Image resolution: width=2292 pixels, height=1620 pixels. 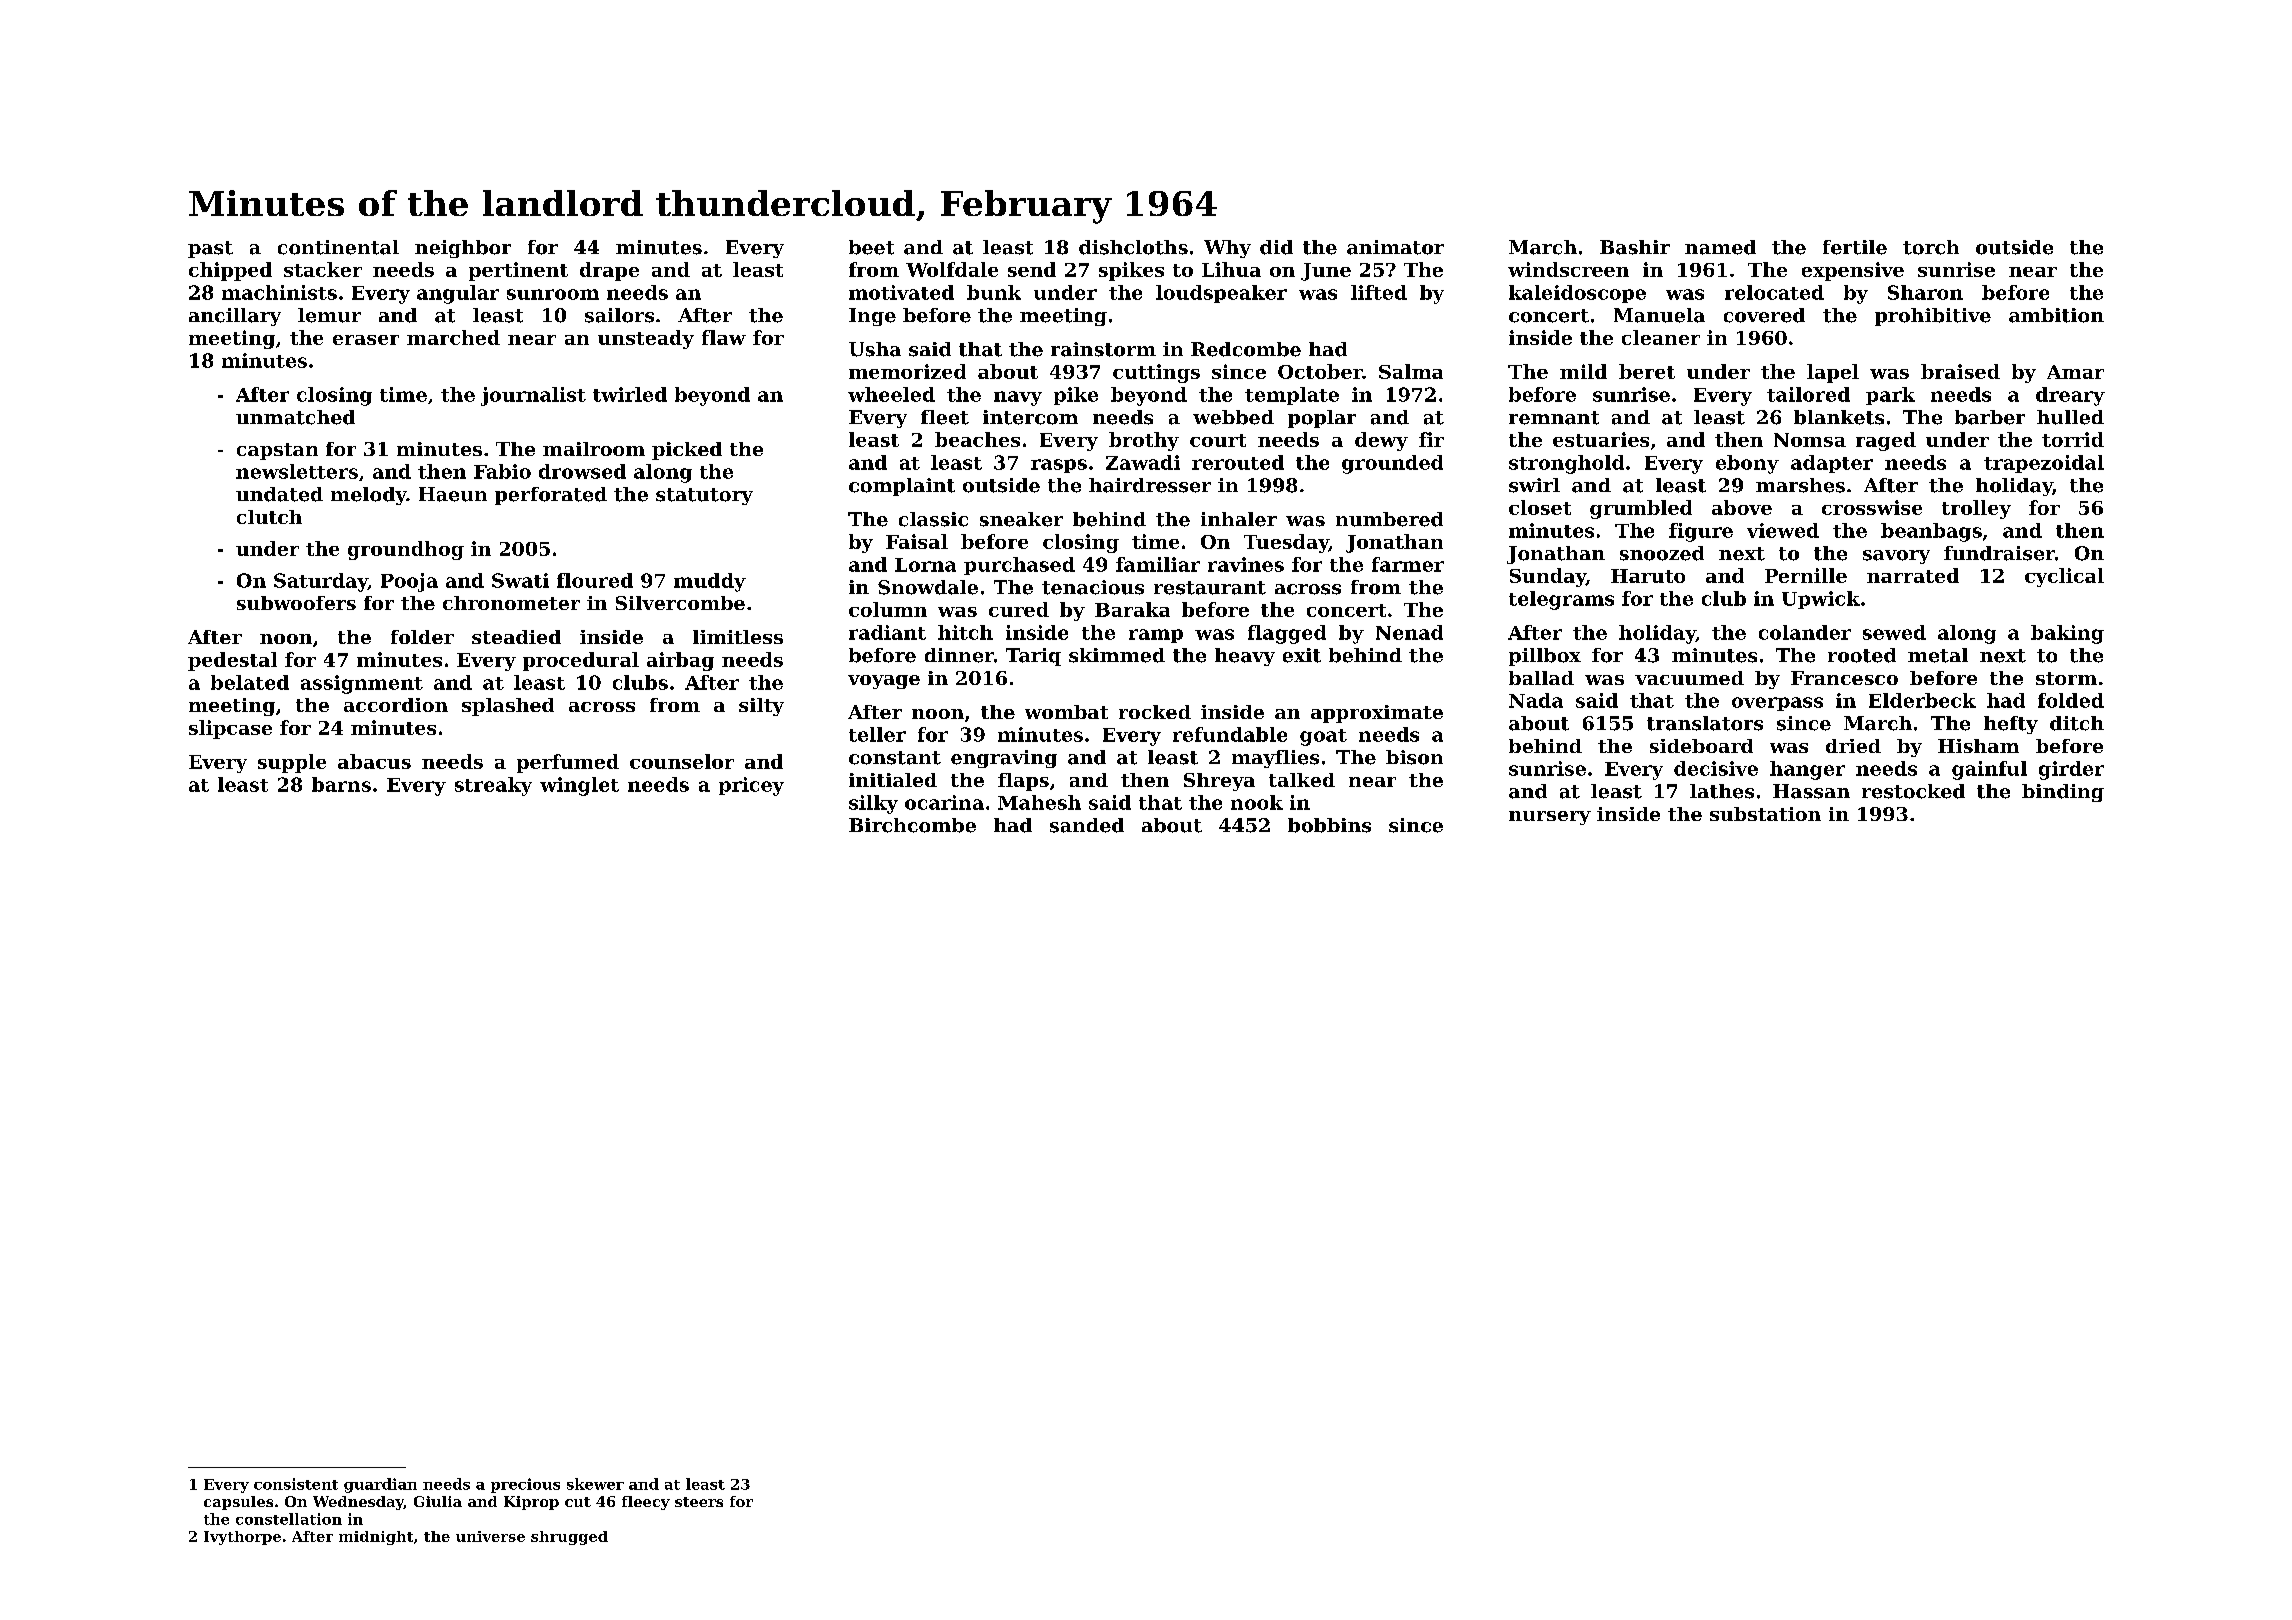 What do you see at coordinates (595, 1484) in the screenshot?
I see `skewer` at bounding box center [595, 1484].
